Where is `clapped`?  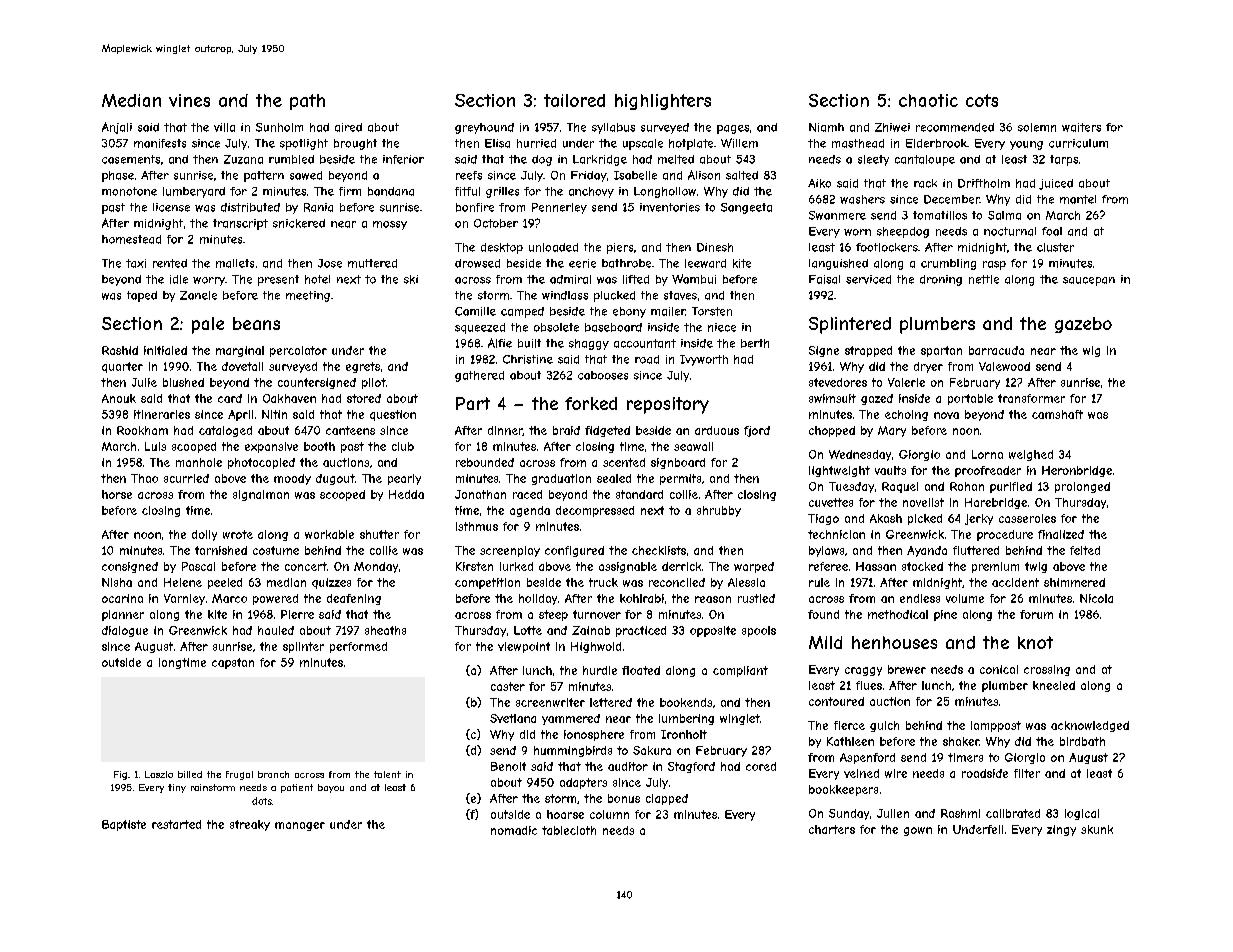
clapped is located at coordinates (667, 799).
